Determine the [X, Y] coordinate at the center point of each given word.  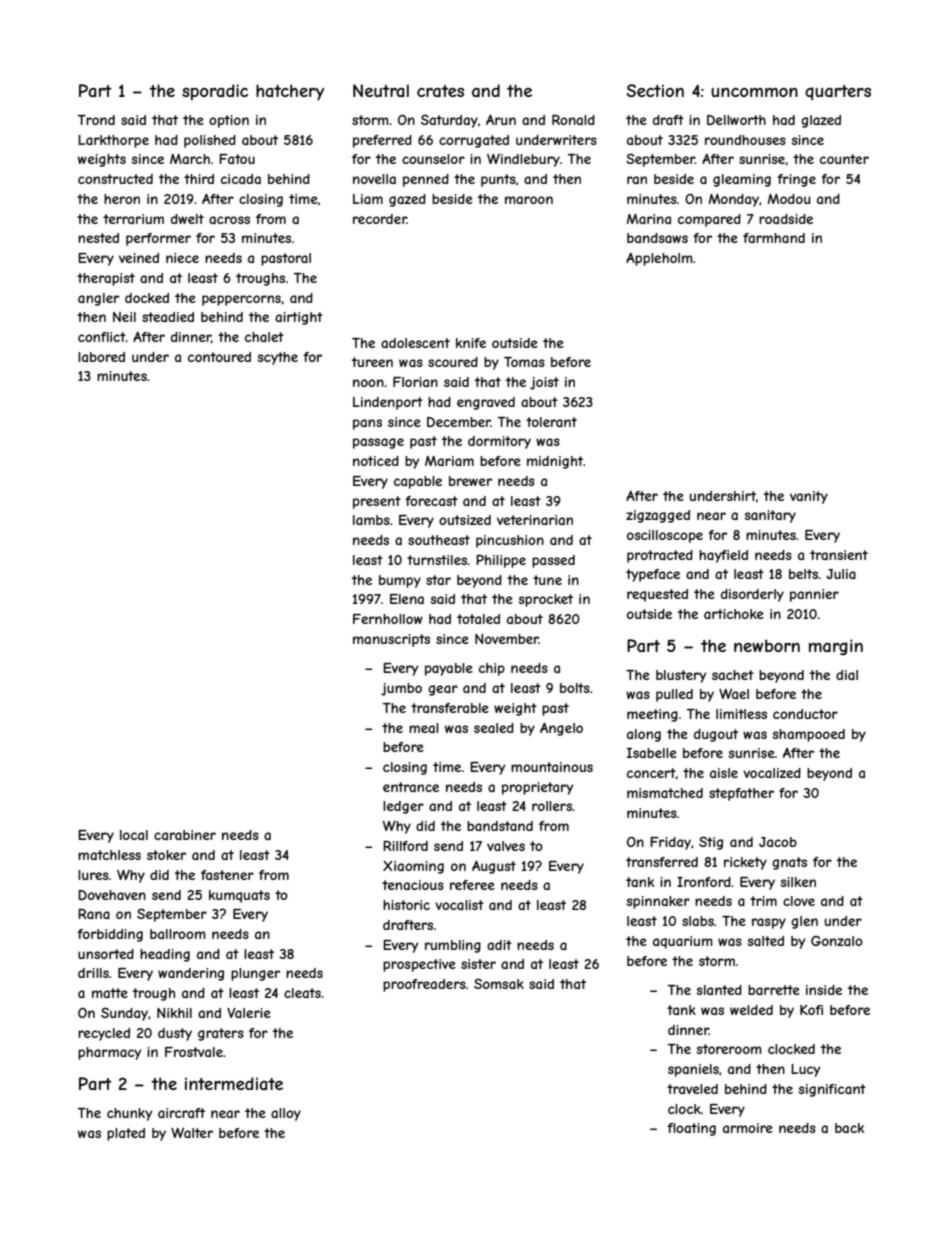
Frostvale [194, 1052]
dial [847, 675]
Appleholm [659, 259]
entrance [411, 787]
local [134, 835]
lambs [371, 520]
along [644, 735]
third [199, 179]
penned [426, 180]
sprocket [546, 600]
